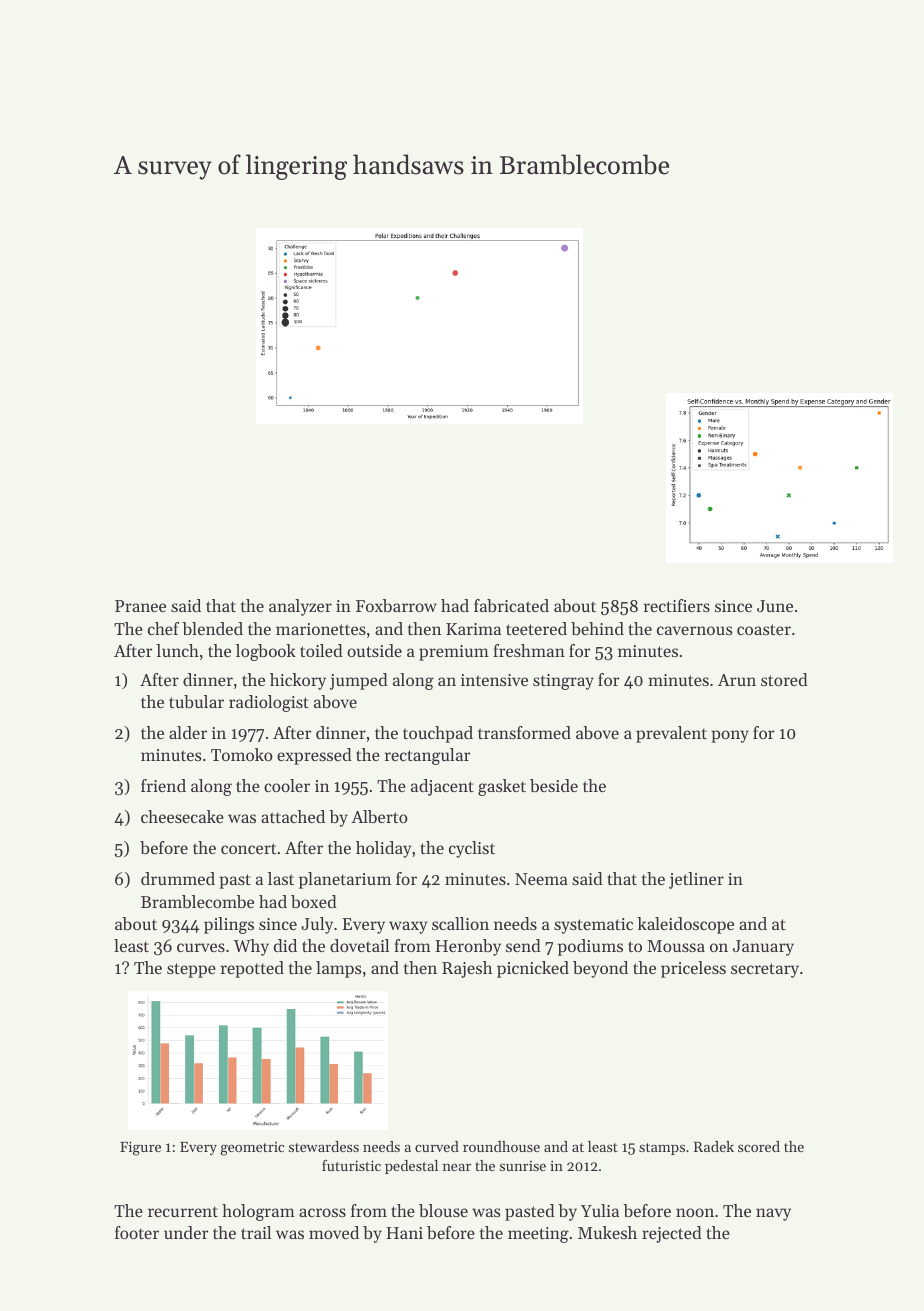  I want to click on recurrent, so click(183, 1211).
